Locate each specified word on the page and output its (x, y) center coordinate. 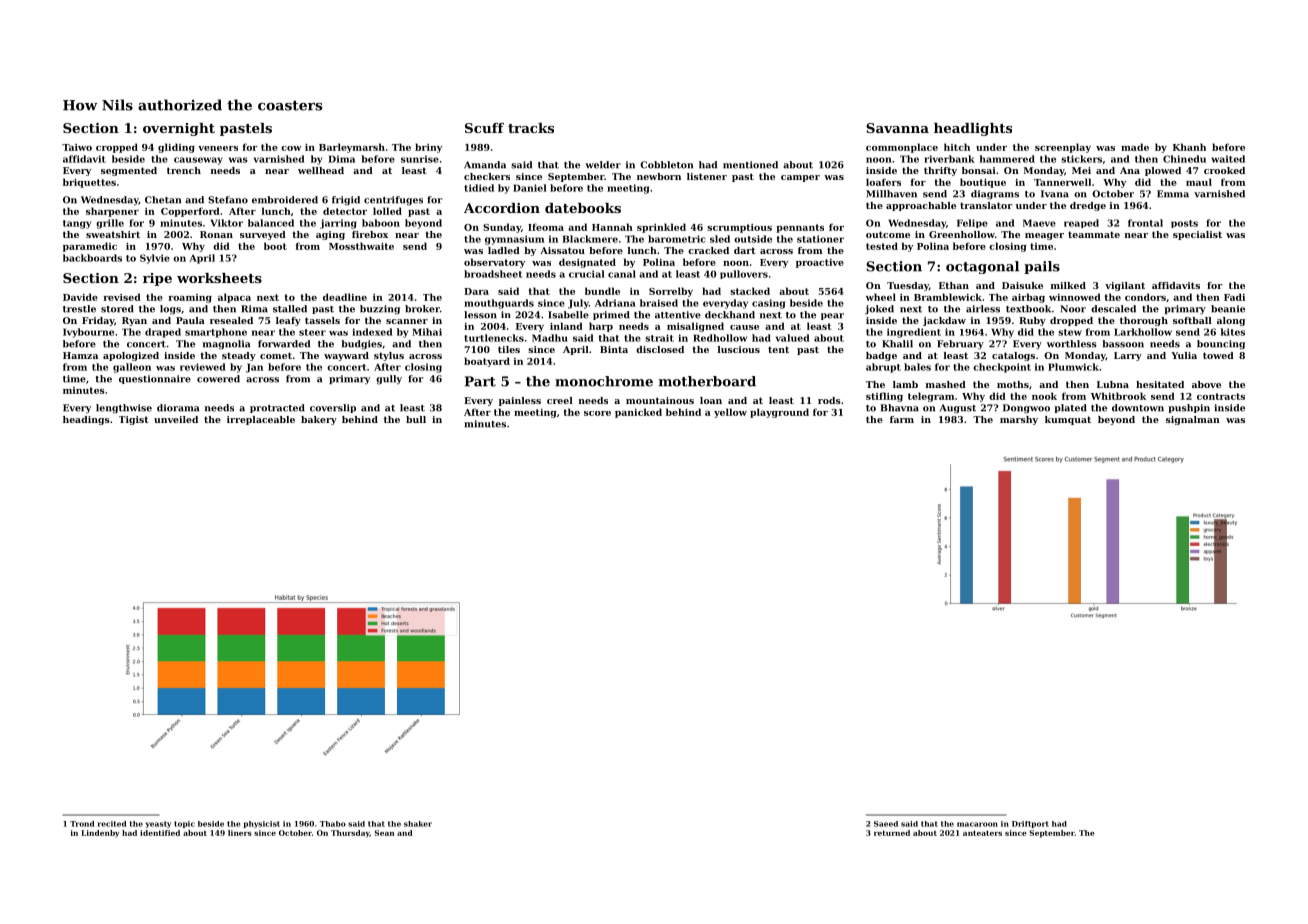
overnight (179, 129)
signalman (1193, 420)
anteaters (982, 833)
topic (184, 824)
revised (122, 297)
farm (902, 419)
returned (892, 833)
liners (240, 833)
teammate (1094, 234)
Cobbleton (666, 165)
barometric (677, 239)
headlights (973, 129)
